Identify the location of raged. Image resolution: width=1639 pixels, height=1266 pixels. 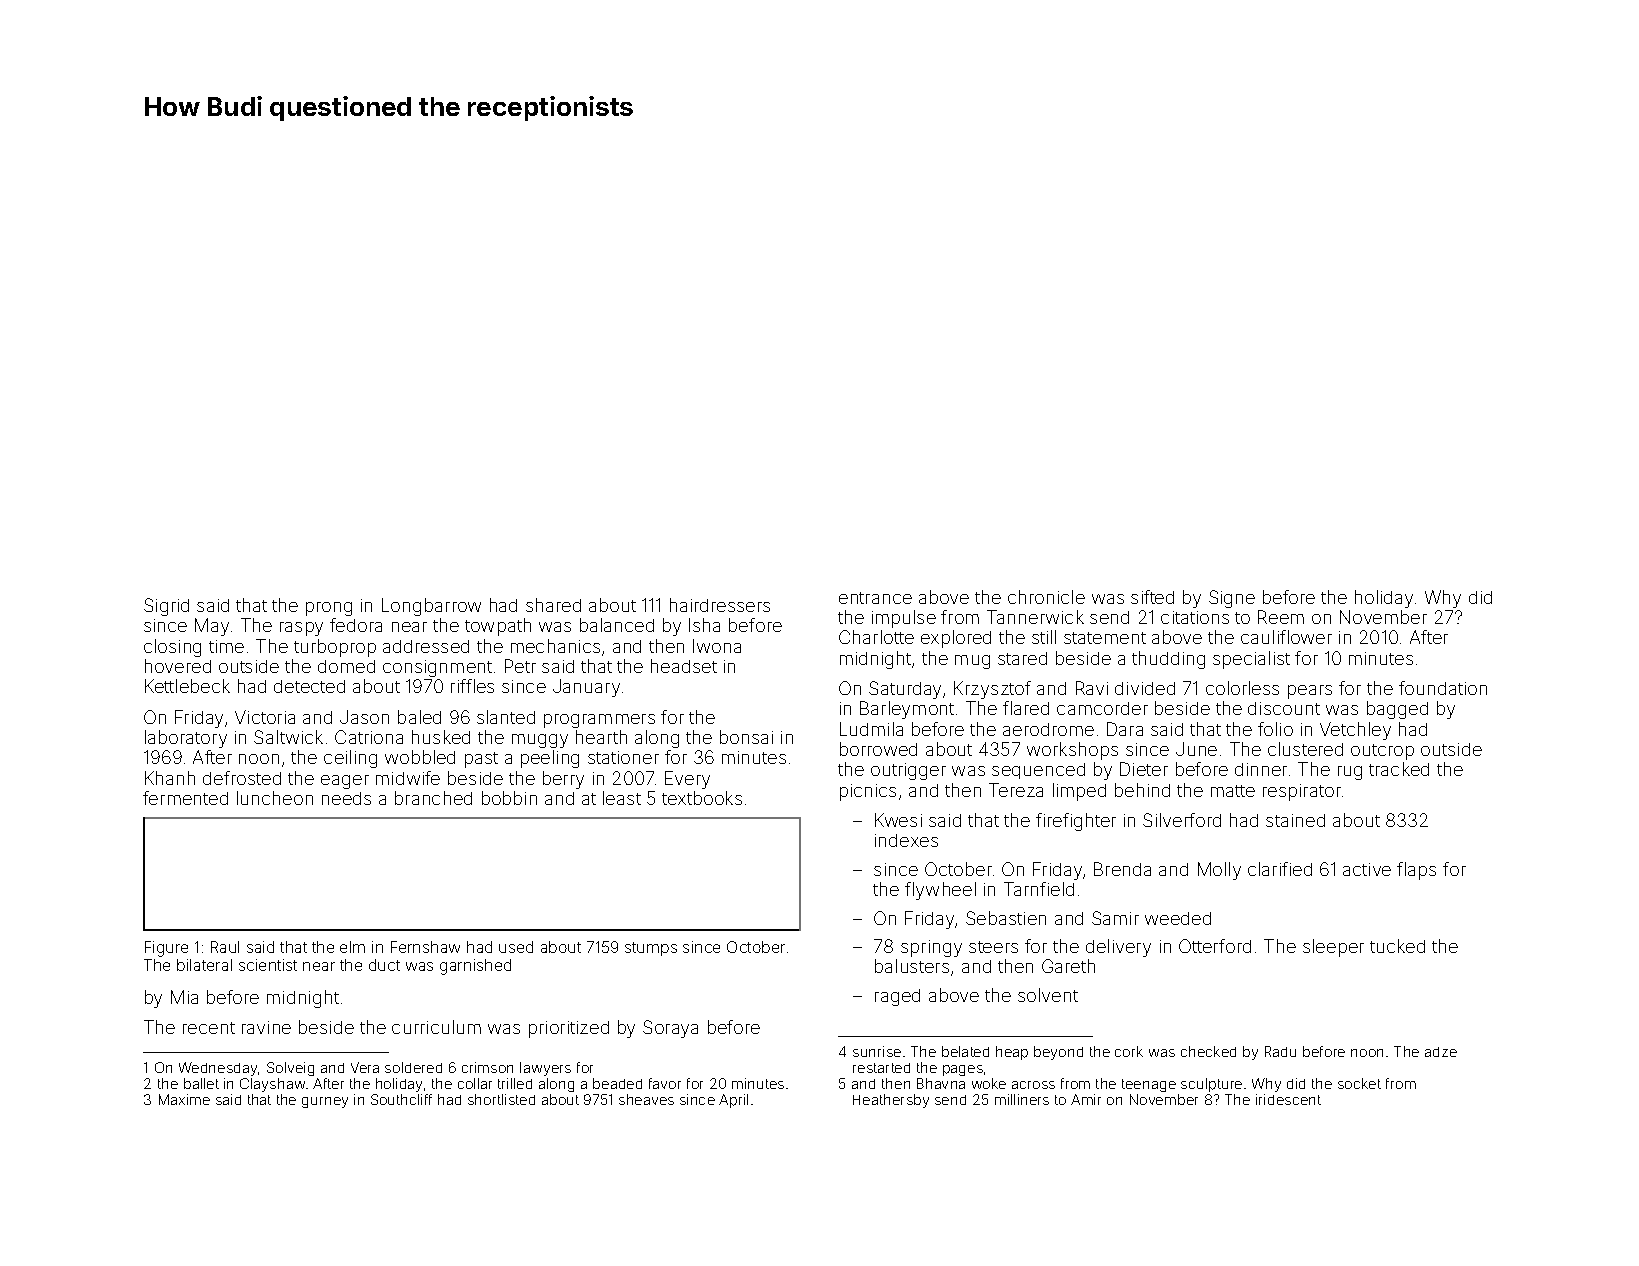
(897, 997).
